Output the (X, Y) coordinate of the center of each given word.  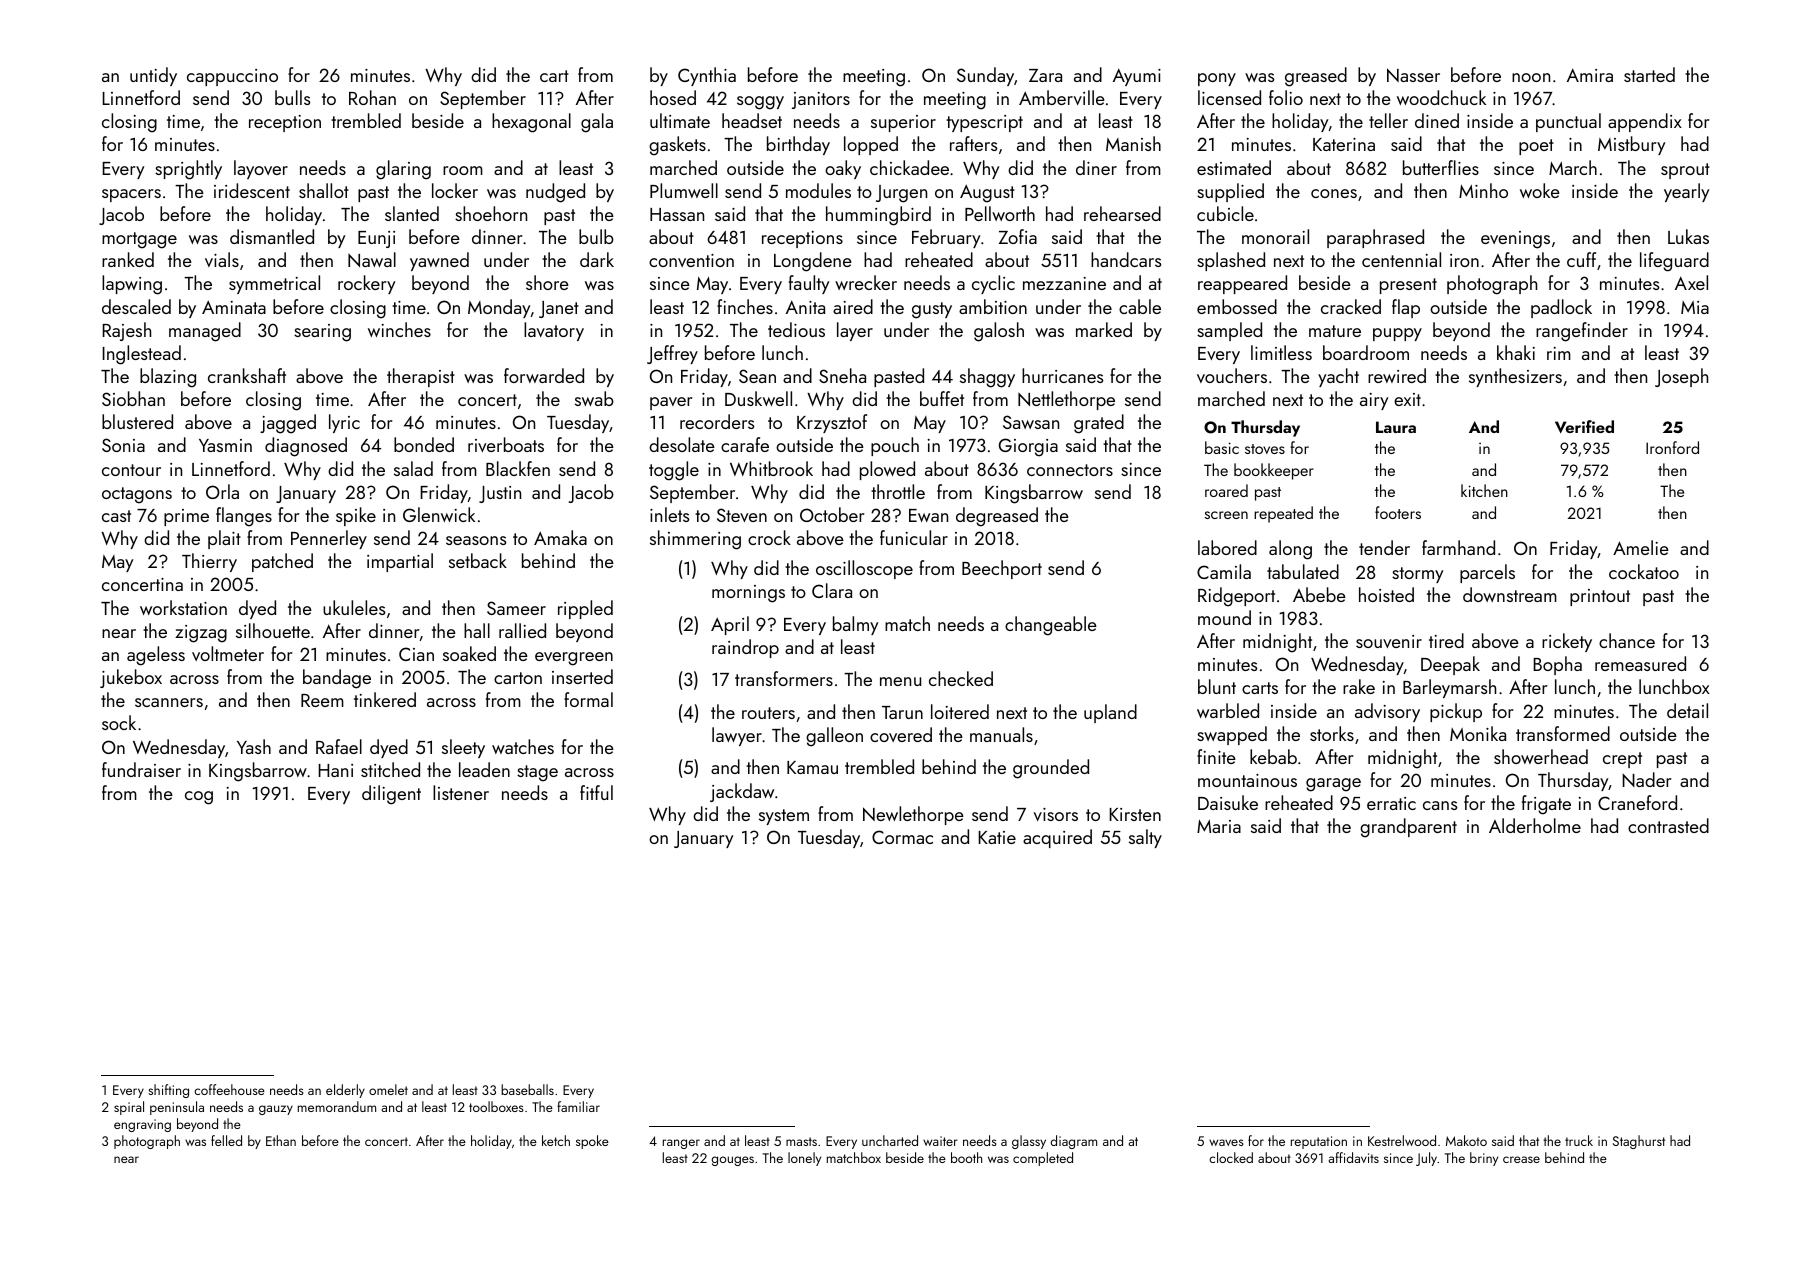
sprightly (188, 170)
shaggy (987, 378)
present (1408, 286)
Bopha (1557, 665)
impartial (400, 562)
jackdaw (742, 792)
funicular (914, 537)
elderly (345, 1091)
